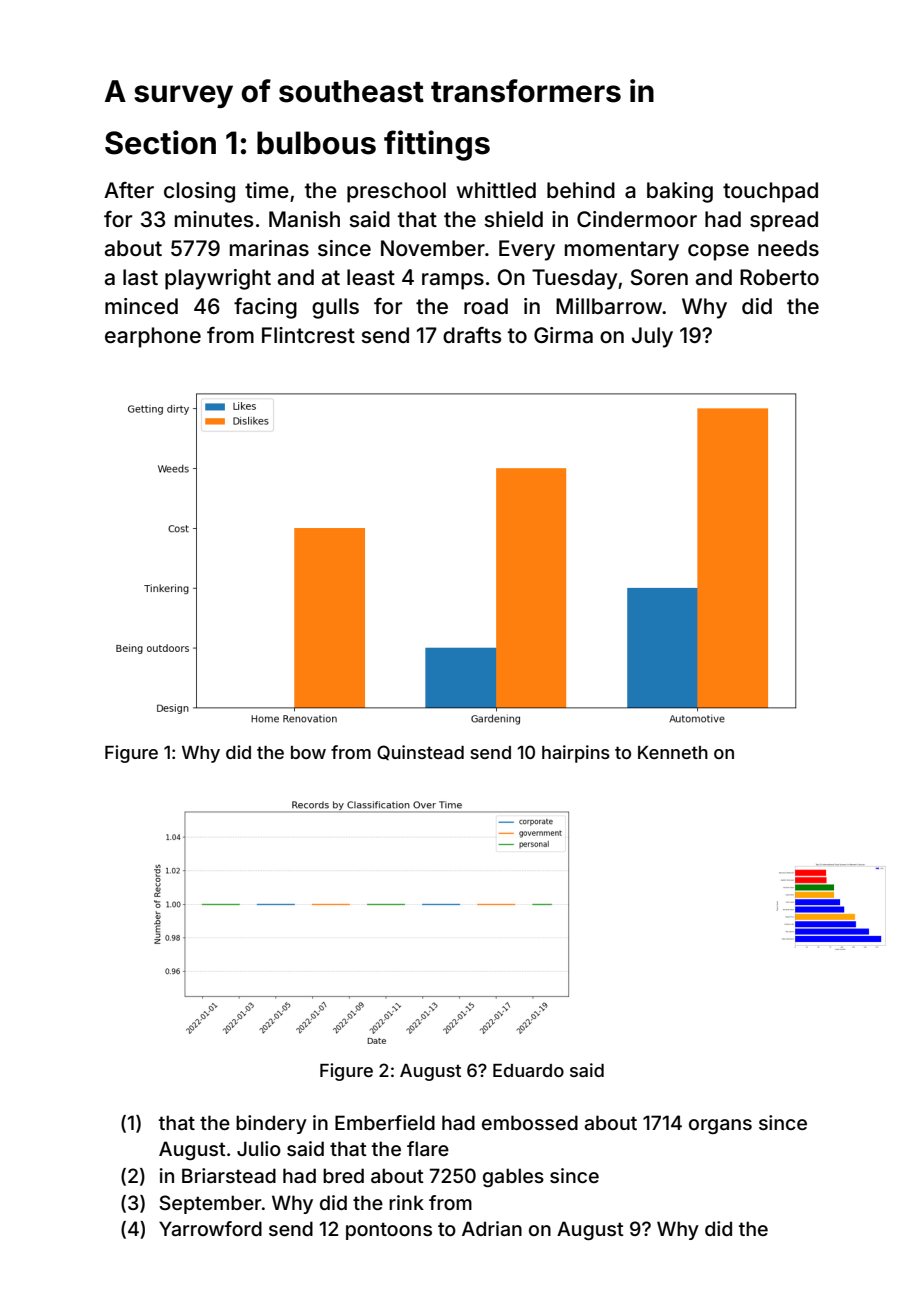 Image resolution: width=924 pixels, height=1314 pixels. What do you see at coordinates (271, 1124) in the document?
I see `bindery` at bounding box center [271, 1124].
